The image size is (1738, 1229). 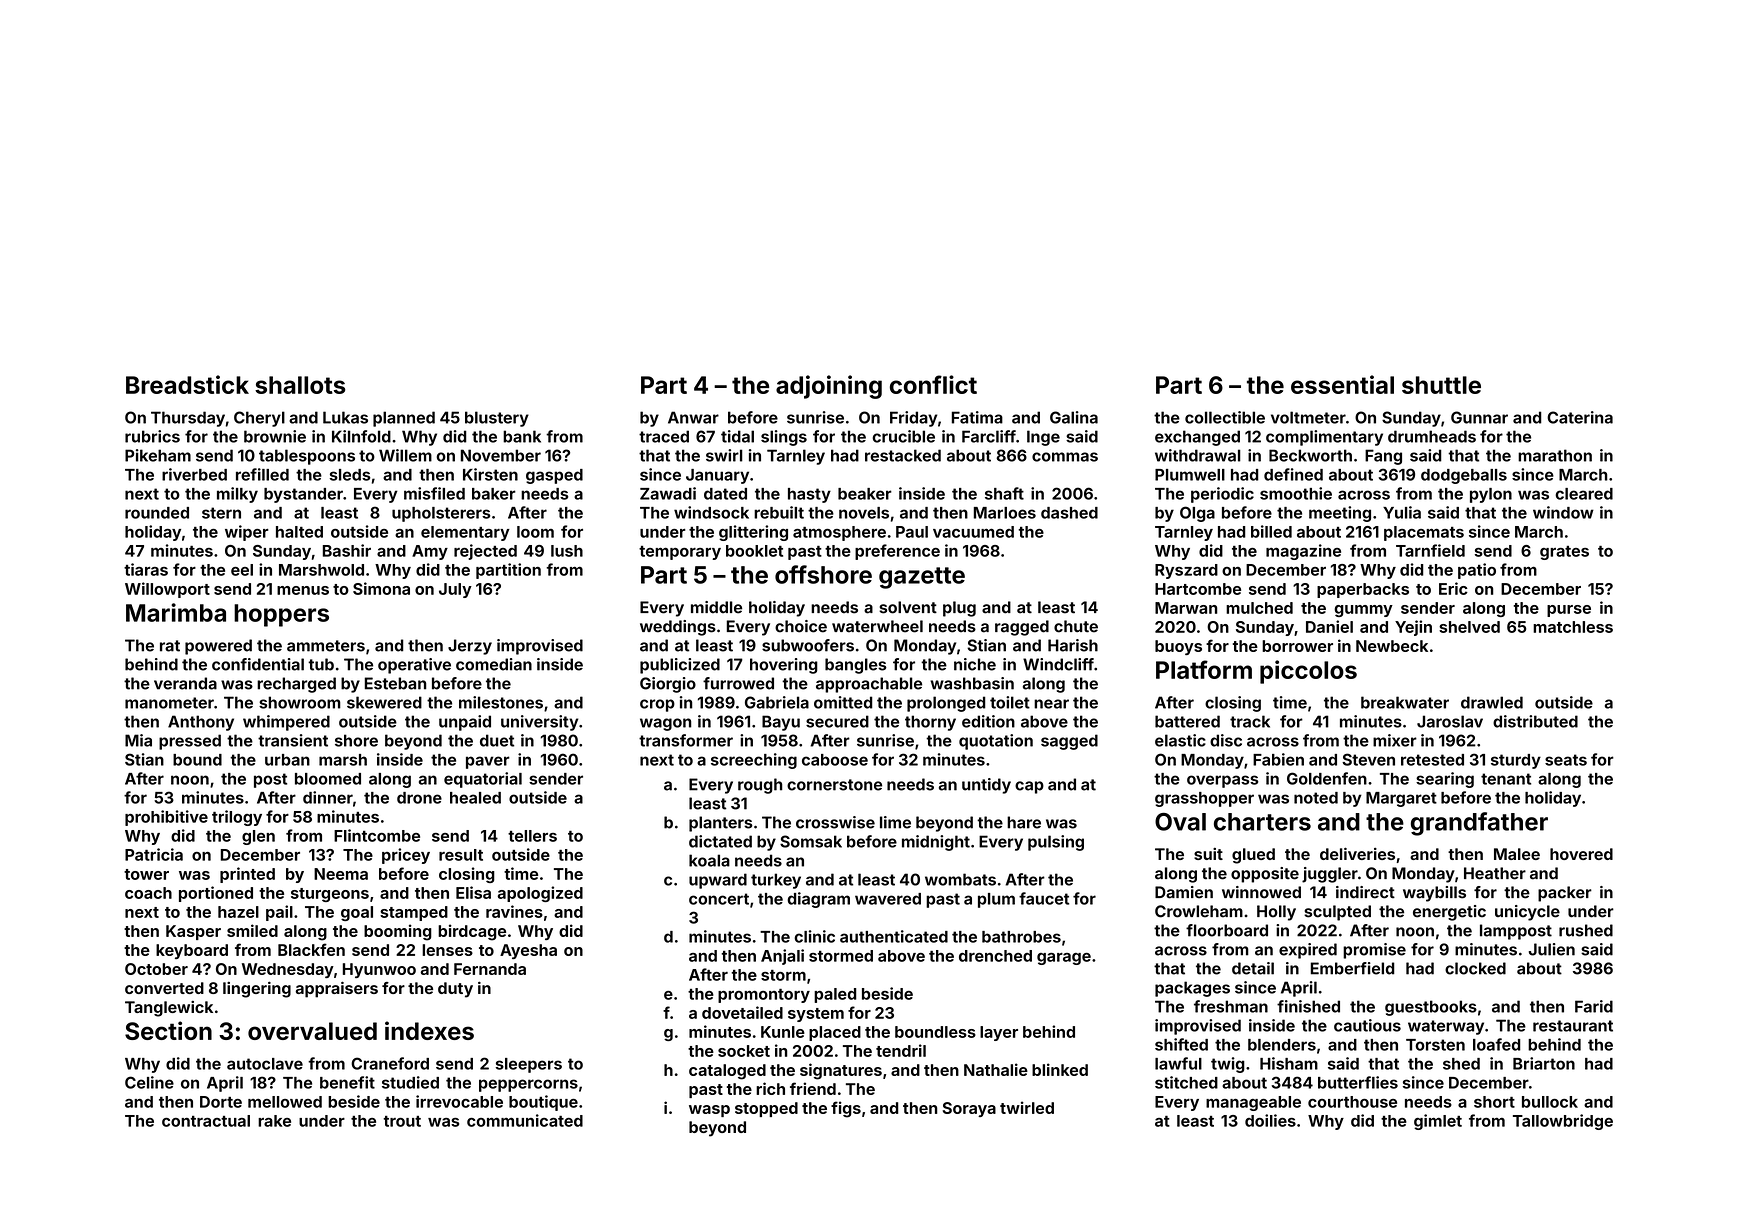 I want to click on adjoining, so click(x=829, y=387).
